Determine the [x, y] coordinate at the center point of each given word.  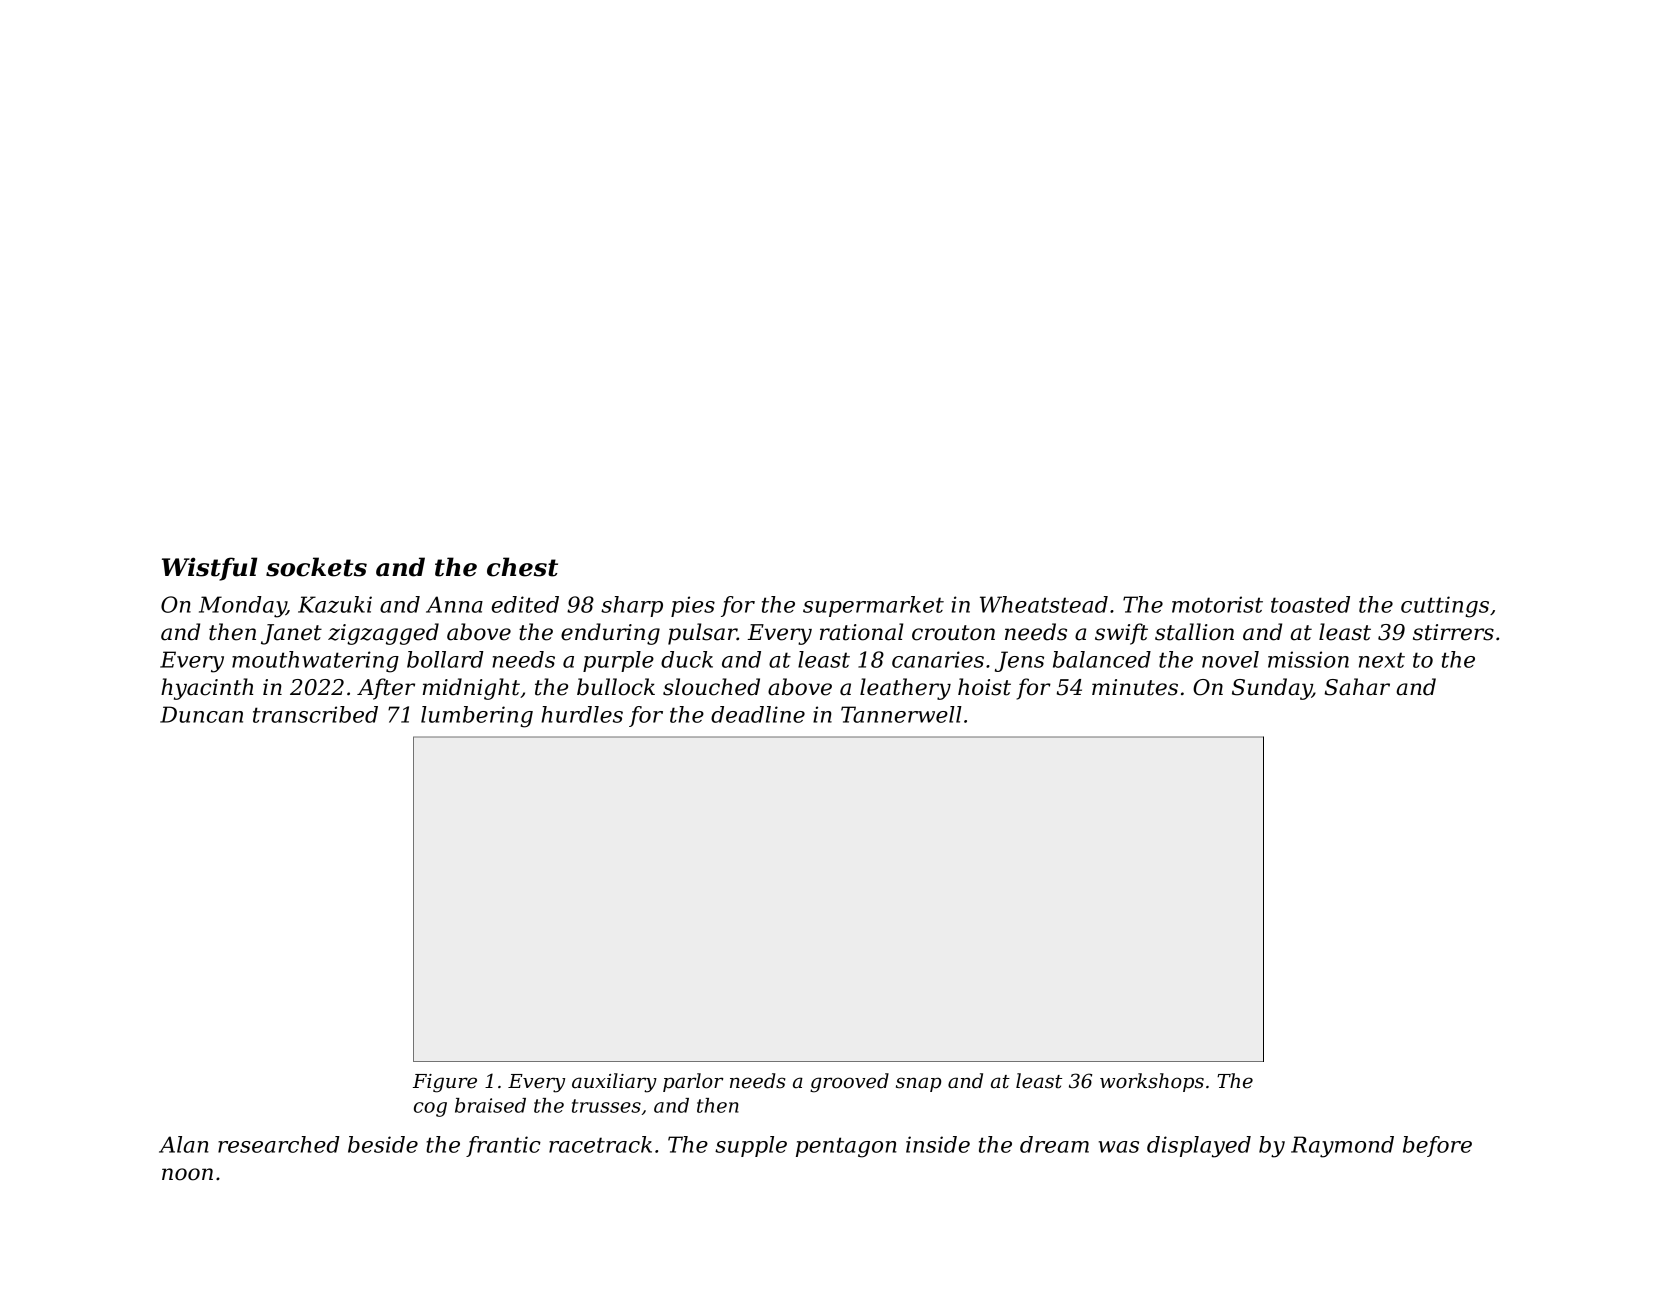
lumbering [477, 717]
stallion [1194, 632]
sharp [632, 606]
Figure [445, 1083]
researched [279, 1144]
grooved [849, 1083]
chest [522, 567]
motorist [1217, 604]
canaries [938, 659]
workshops [1152, 1082]
